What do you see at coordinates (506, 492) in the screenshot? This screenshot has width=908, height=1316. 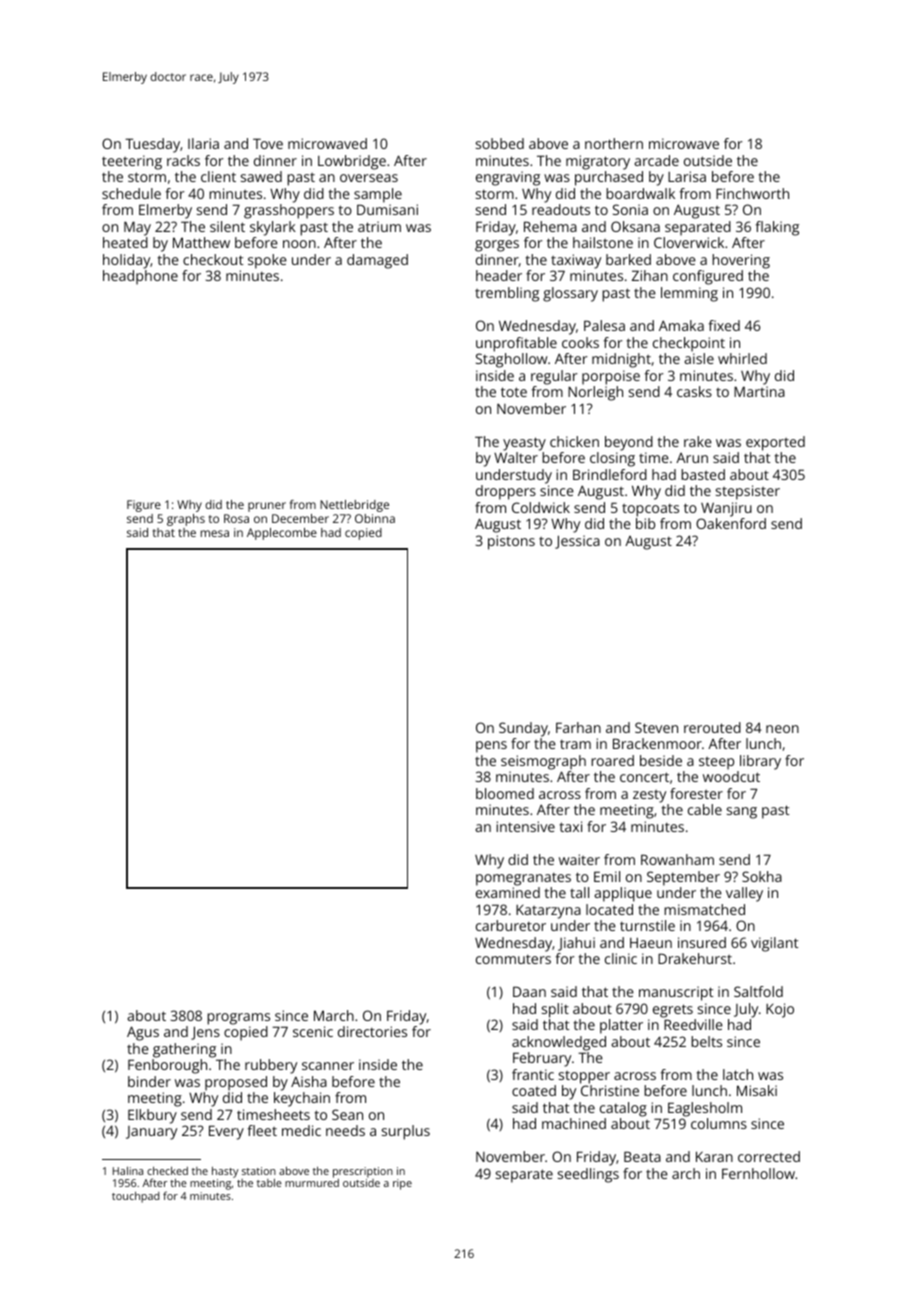 I see `droppers` at bounding box center [506, 492].
